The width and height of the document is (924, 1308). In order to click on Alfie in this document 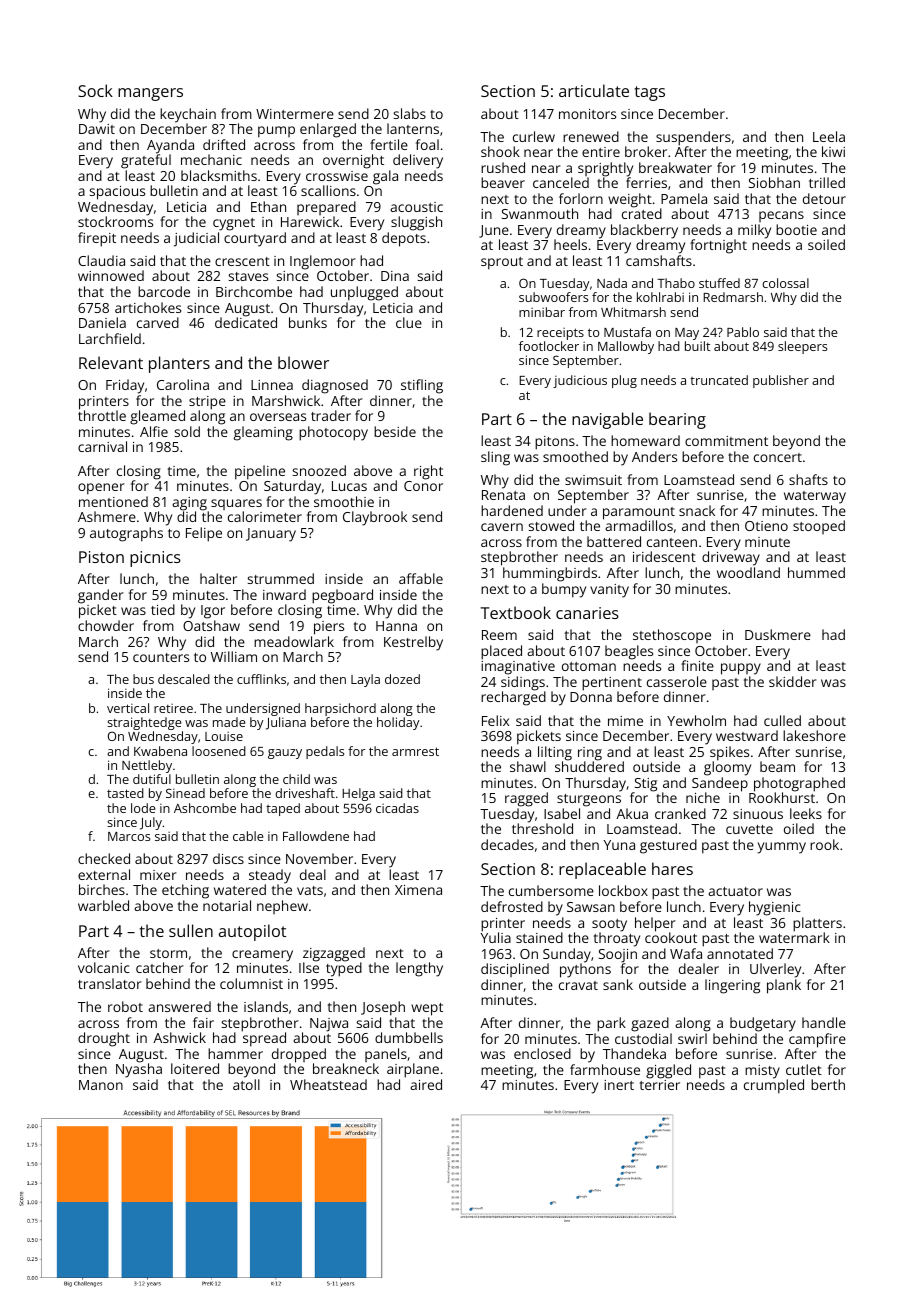, I will do `click(154, 431)`.
